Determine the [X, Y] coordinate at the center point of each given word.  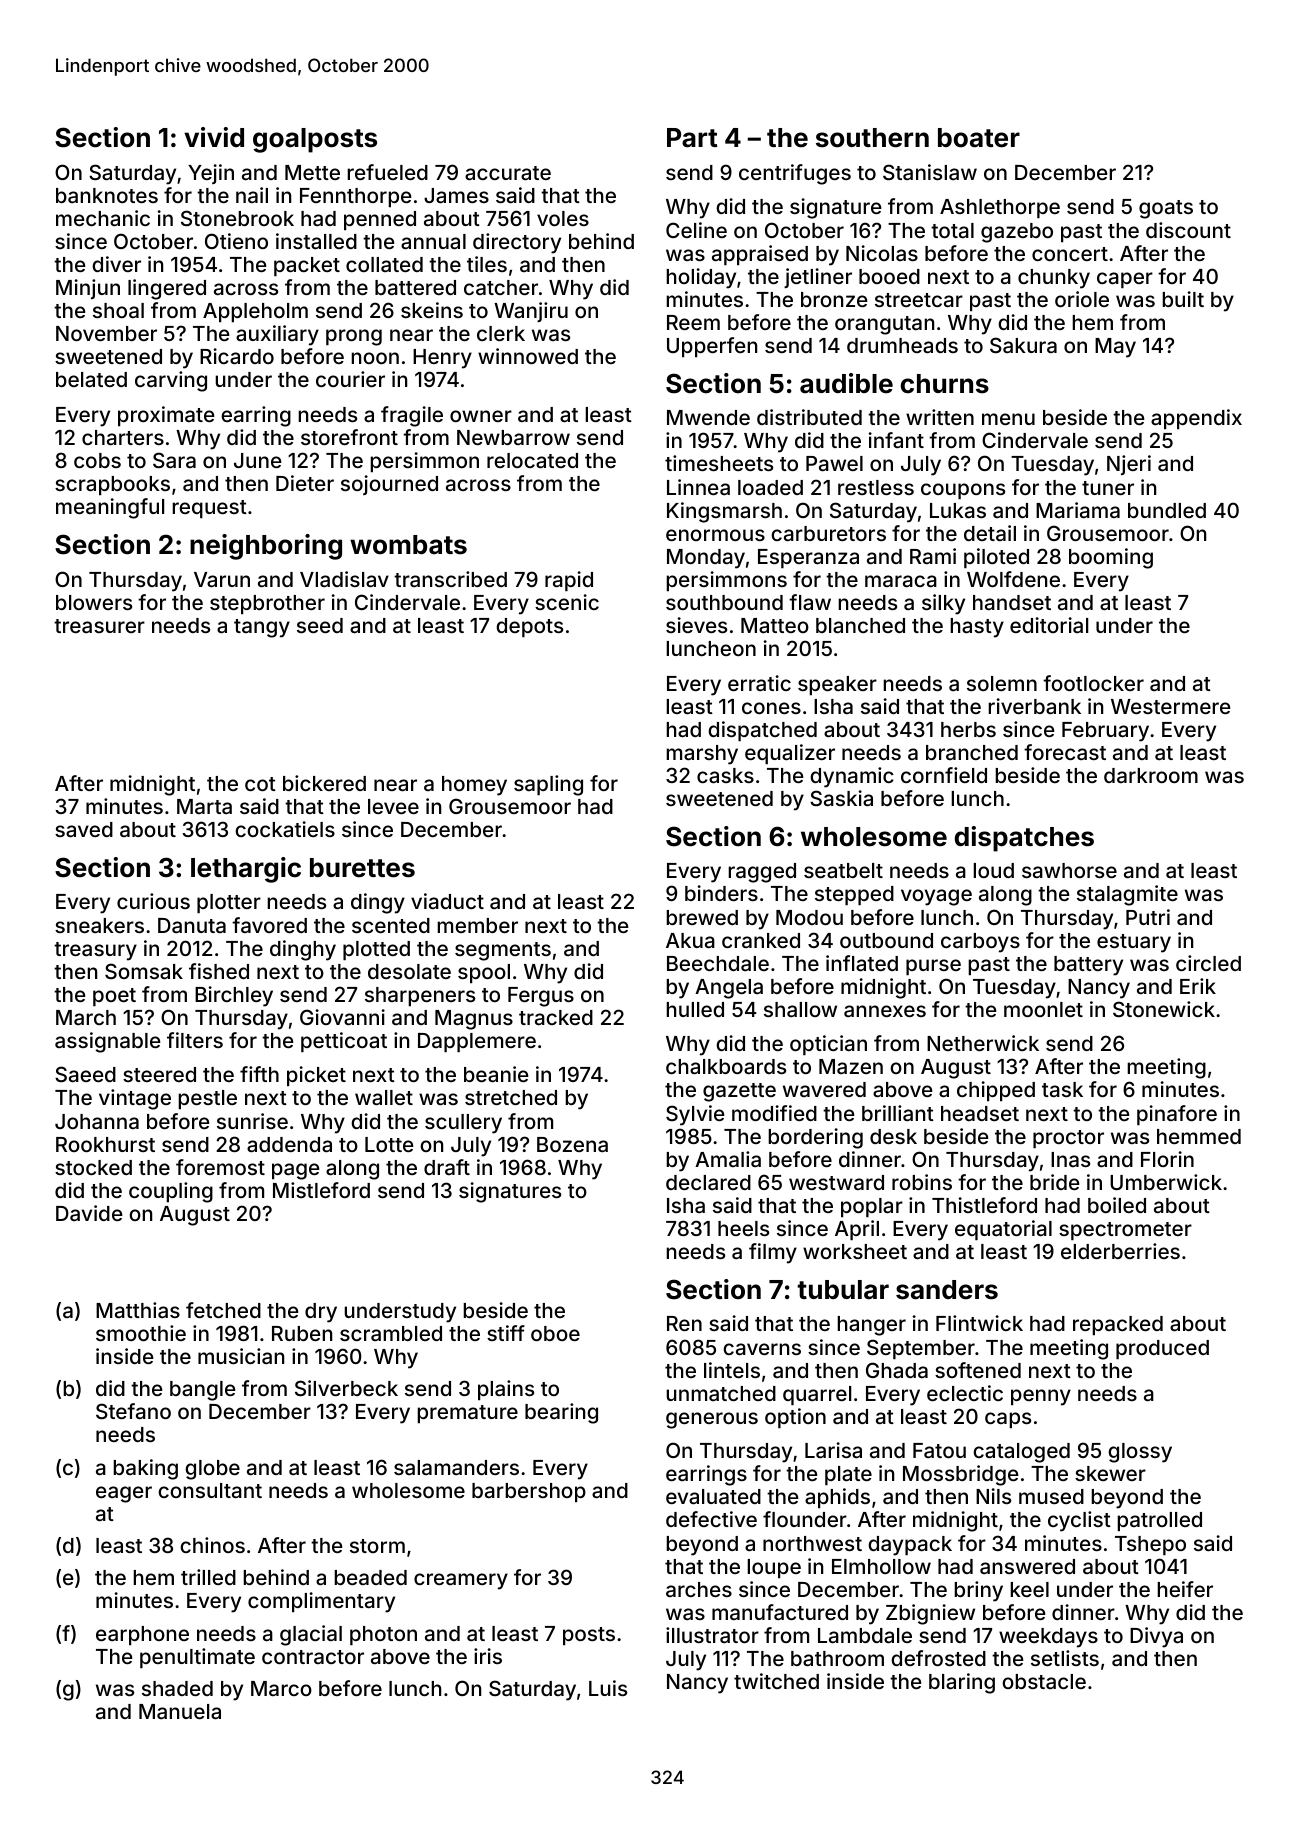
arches [699, 1589]
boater [979, 138]
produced [1162, 1349]
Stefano [133, 1411]
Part [692, 138]
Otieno [236, 241]
